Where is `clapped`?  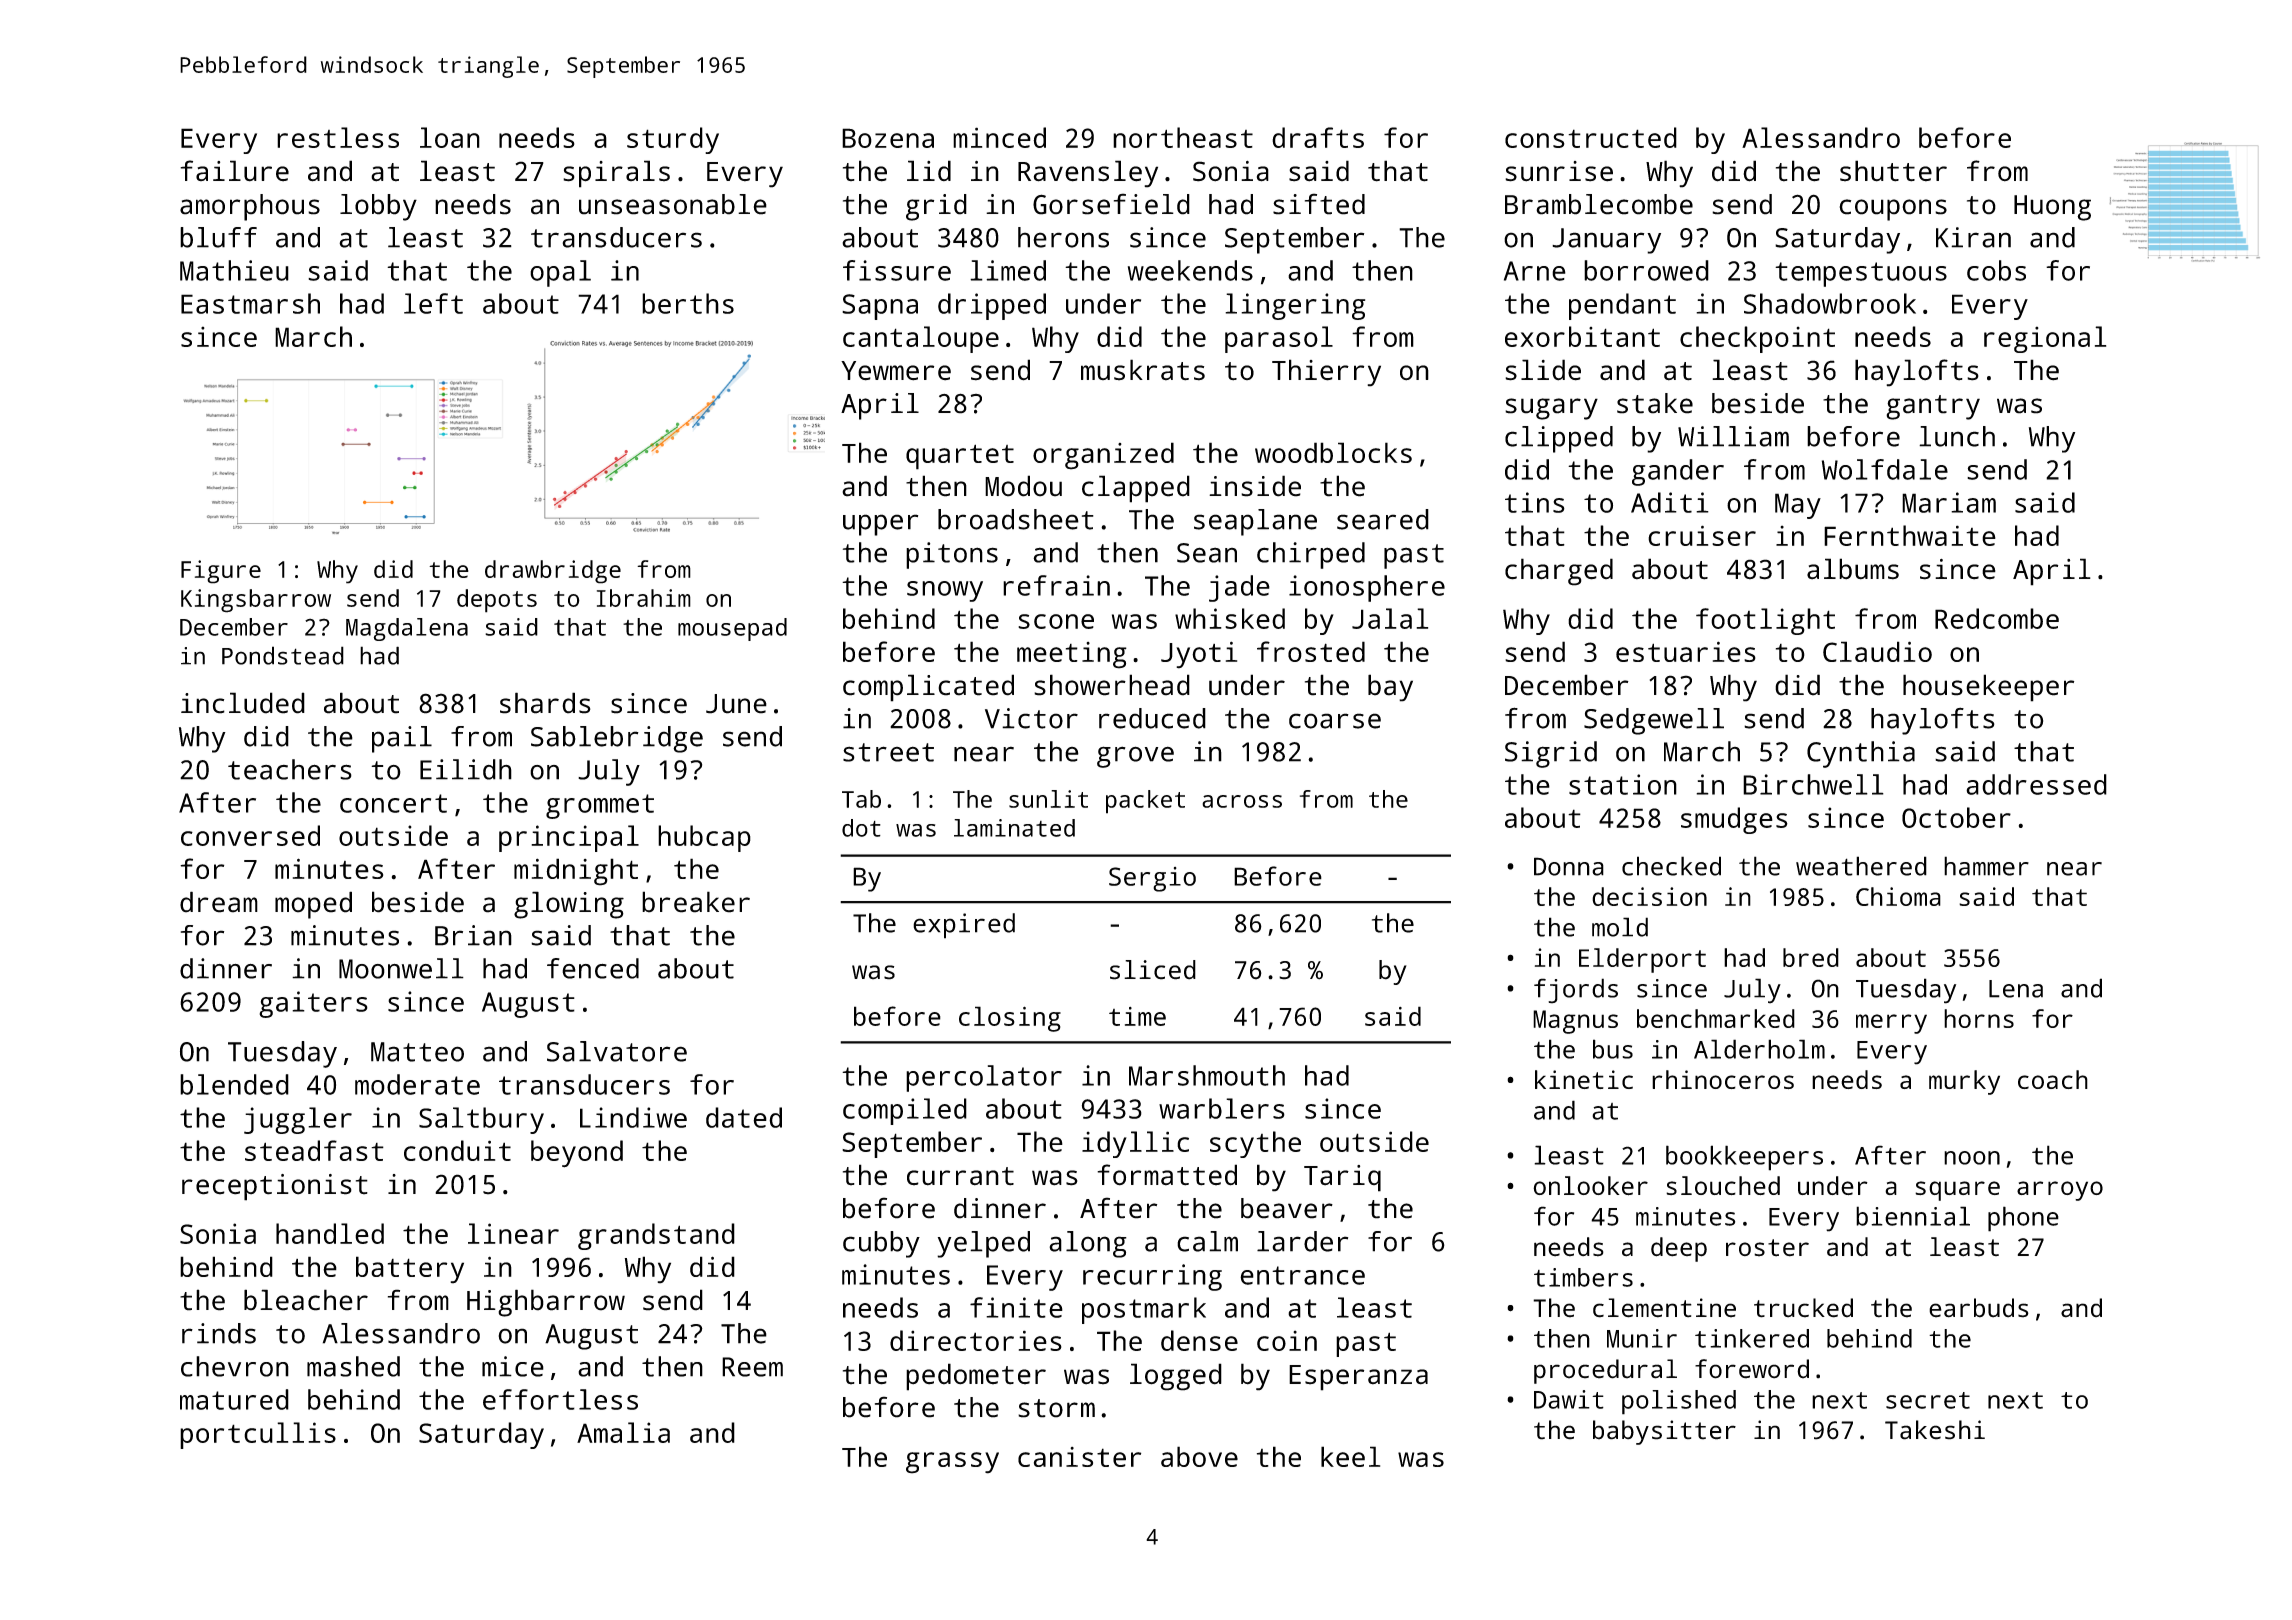 clapped is located at coordinates (1136, 489).
